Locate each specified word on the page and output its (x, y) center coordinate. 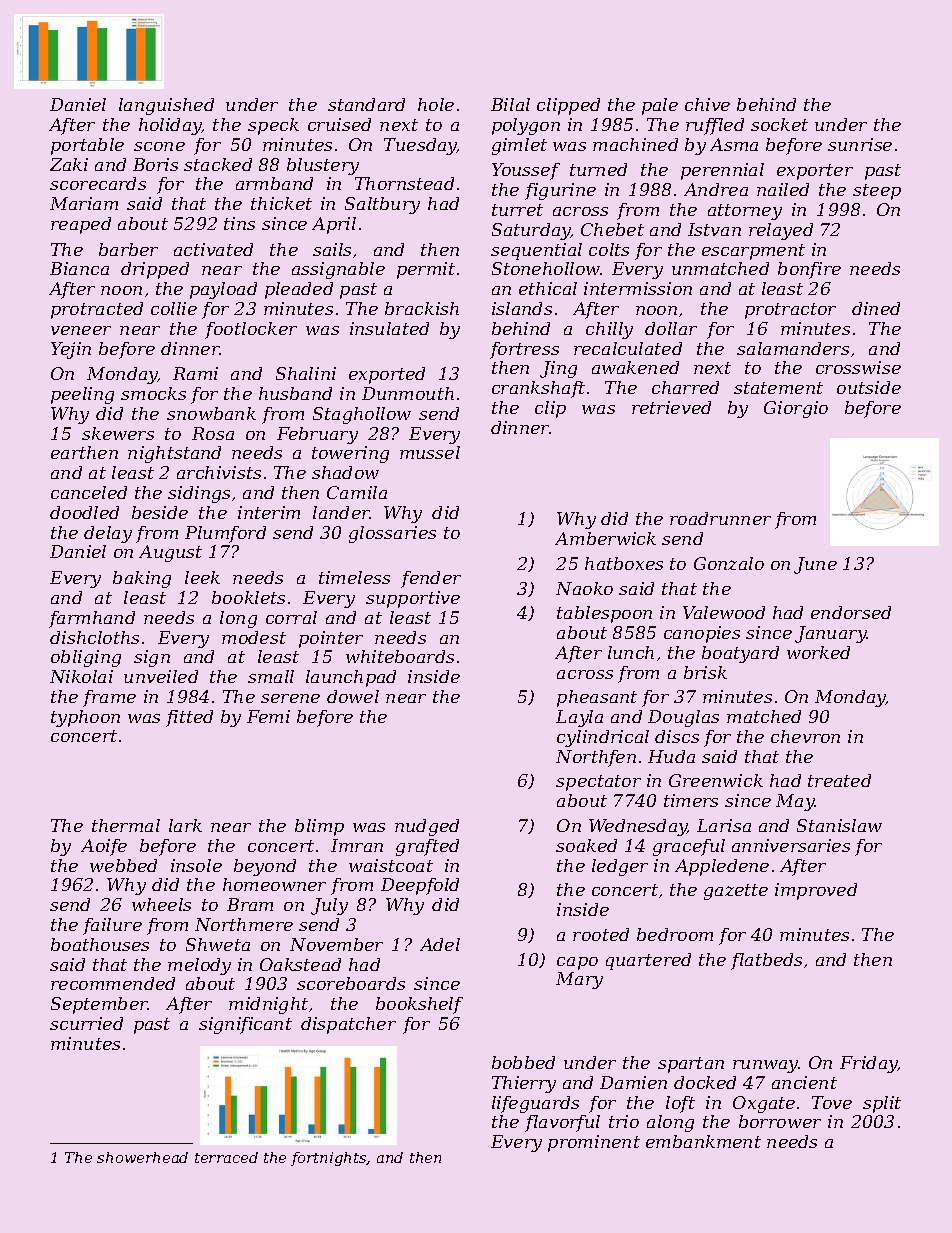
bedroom (675, 934)
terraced (226, 1157)
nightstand (174, 454)
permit (426, 270)
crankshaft (538, 389)
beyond (265, 867)
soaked (586, 845)
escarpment (753, 252)
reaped (81, 225)
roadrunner (720, 518)
